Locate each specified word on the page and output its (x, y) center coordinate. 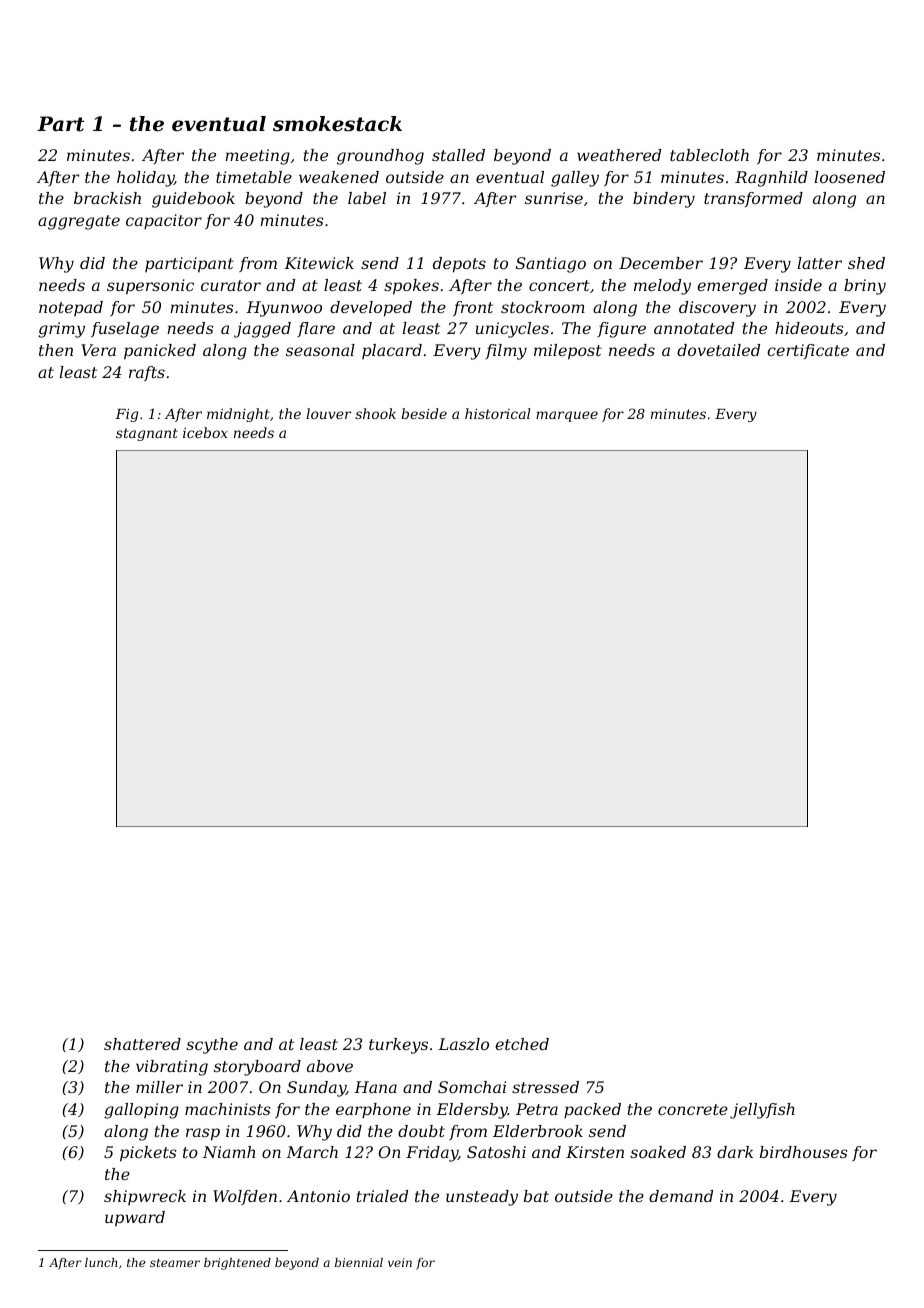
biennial (359, 1262)
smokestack (337, 124)
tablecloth (709, 155)
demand (681, 1196)
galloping (141, 1111)
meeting (257, 157)
